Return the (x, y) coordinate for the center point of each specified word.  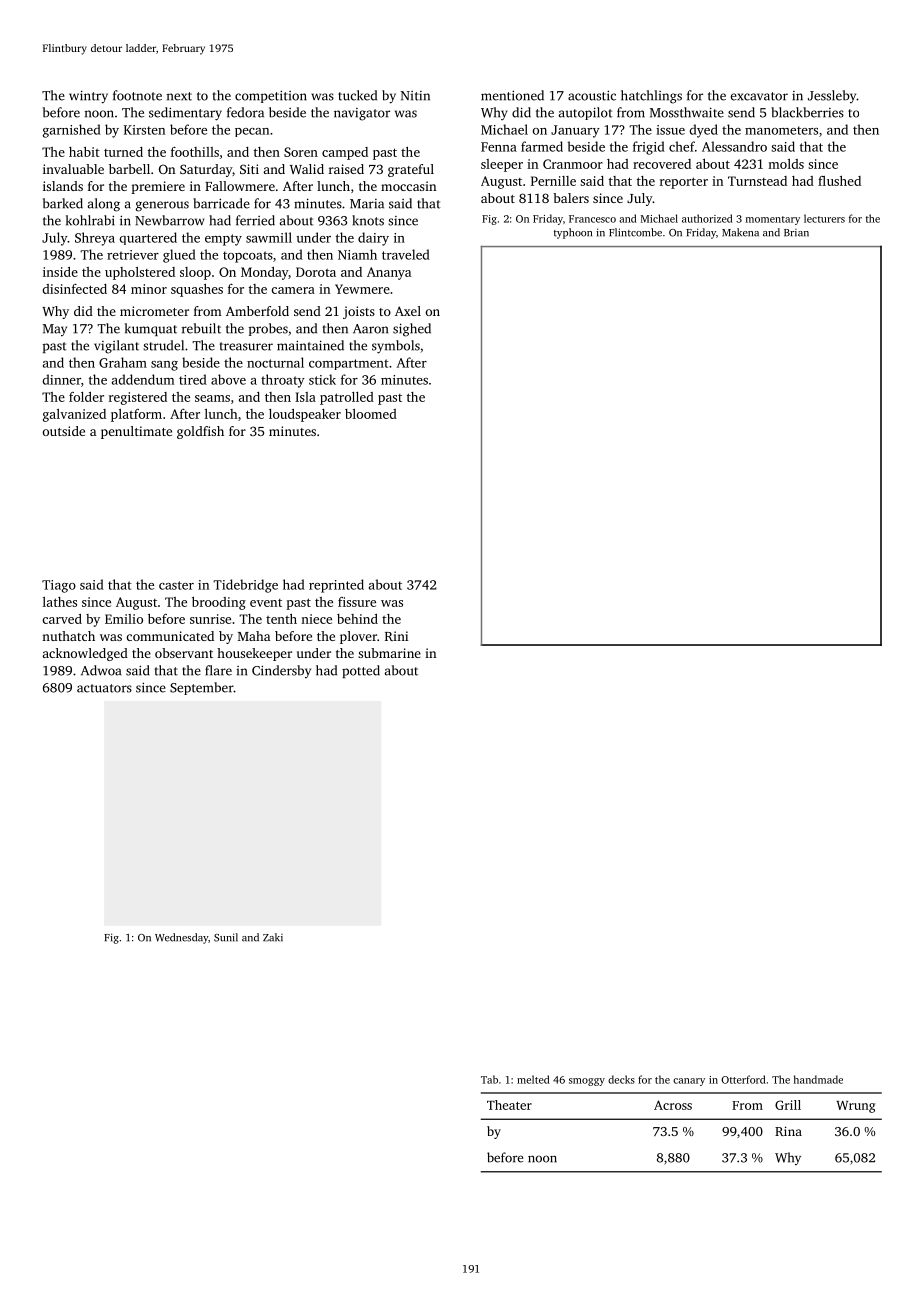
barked (63, 203)
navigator (362, 114)
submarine (389, 653)
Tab (489, 1079)
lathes (60, 602)
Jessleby (832, 96)
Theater (509, 1105)
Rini (396, 636)
